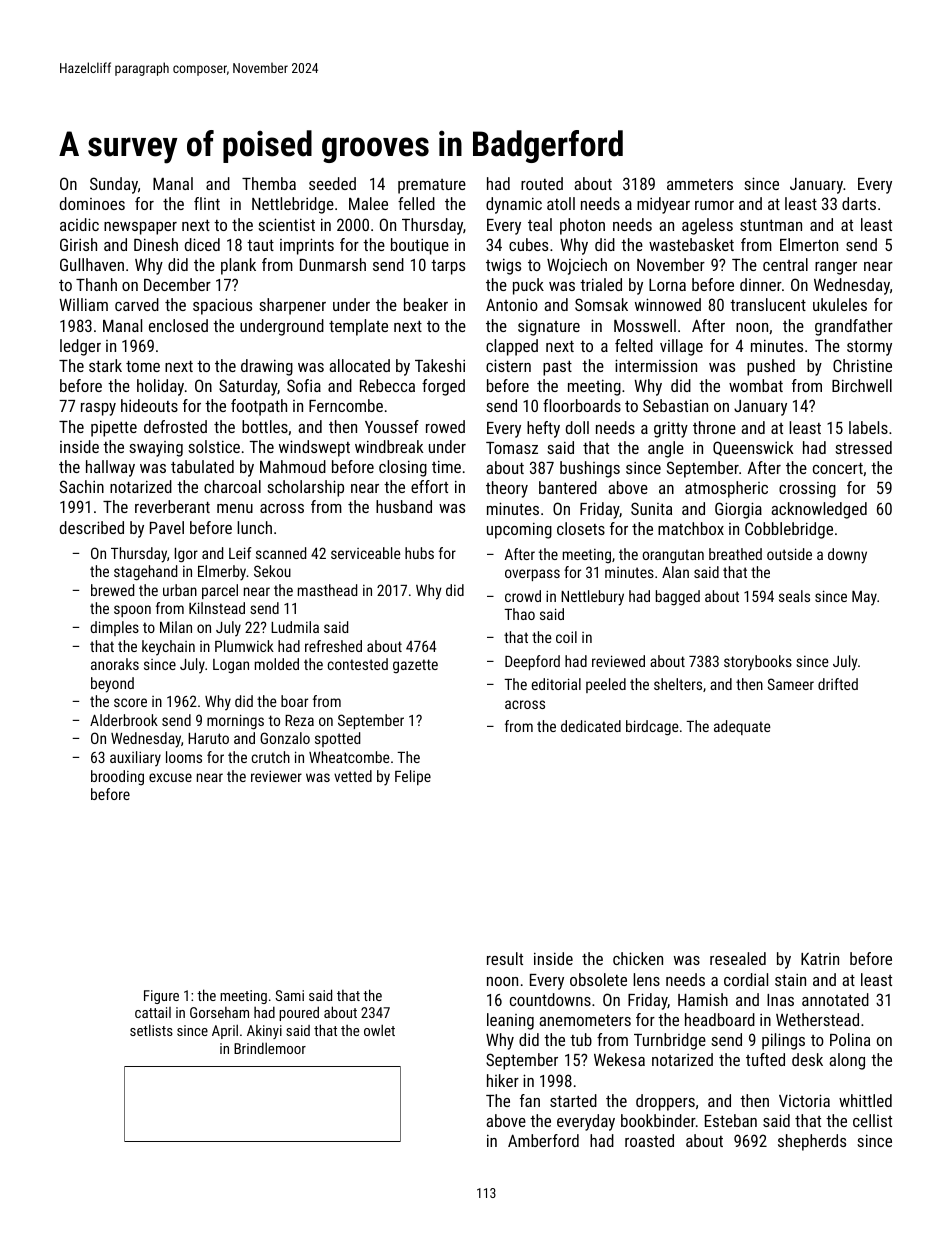 Image resolution: width=952 pixels, height=1233 pixels. What do you see at coordinates (161, 997) in the screenshot?
I see `Figure` at bounding box center [161, 997].
